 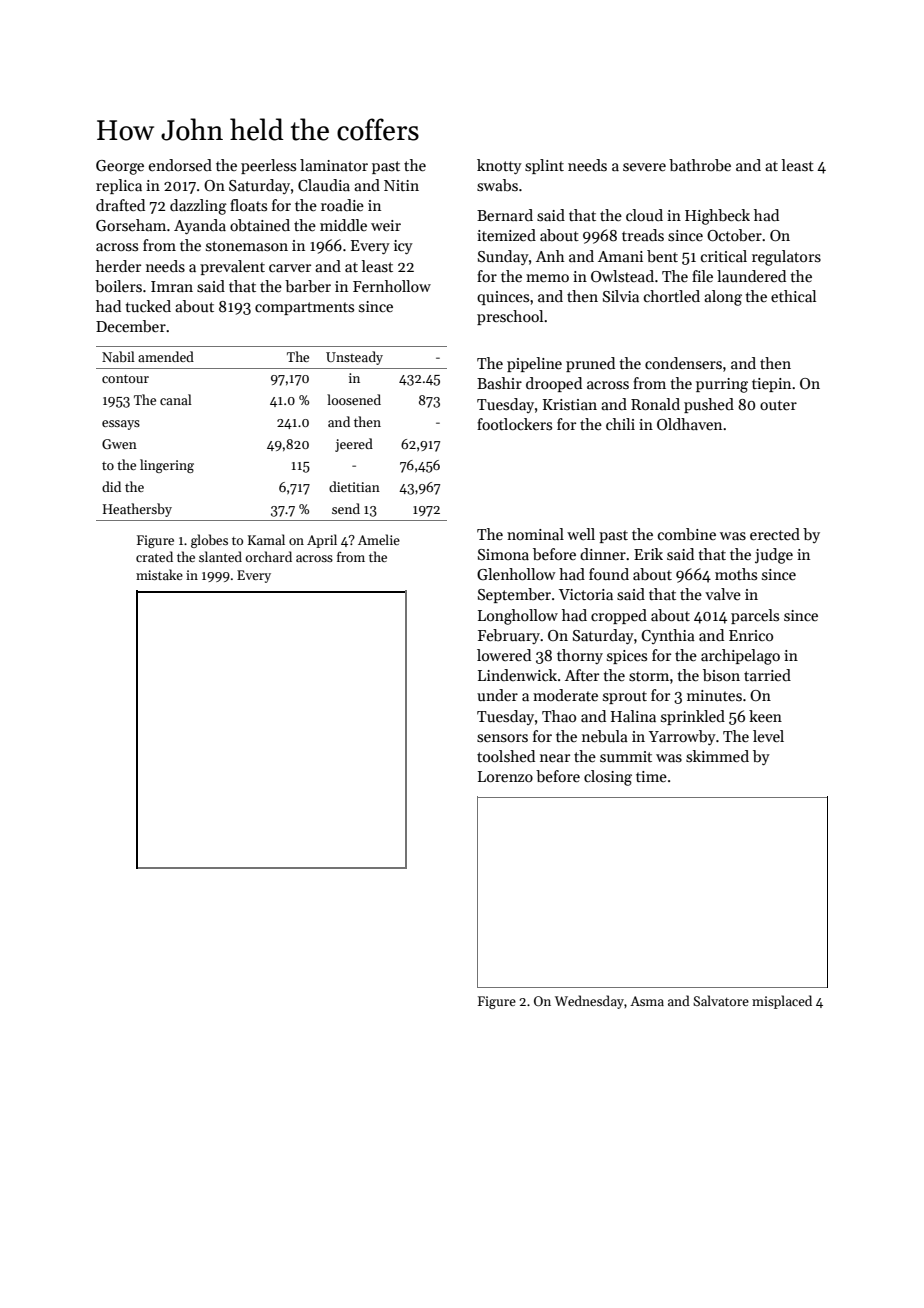 What do you see at coordinates (137, 510) in the screenshot?
I see `Heathersby` at bounding box center [137, 510].
